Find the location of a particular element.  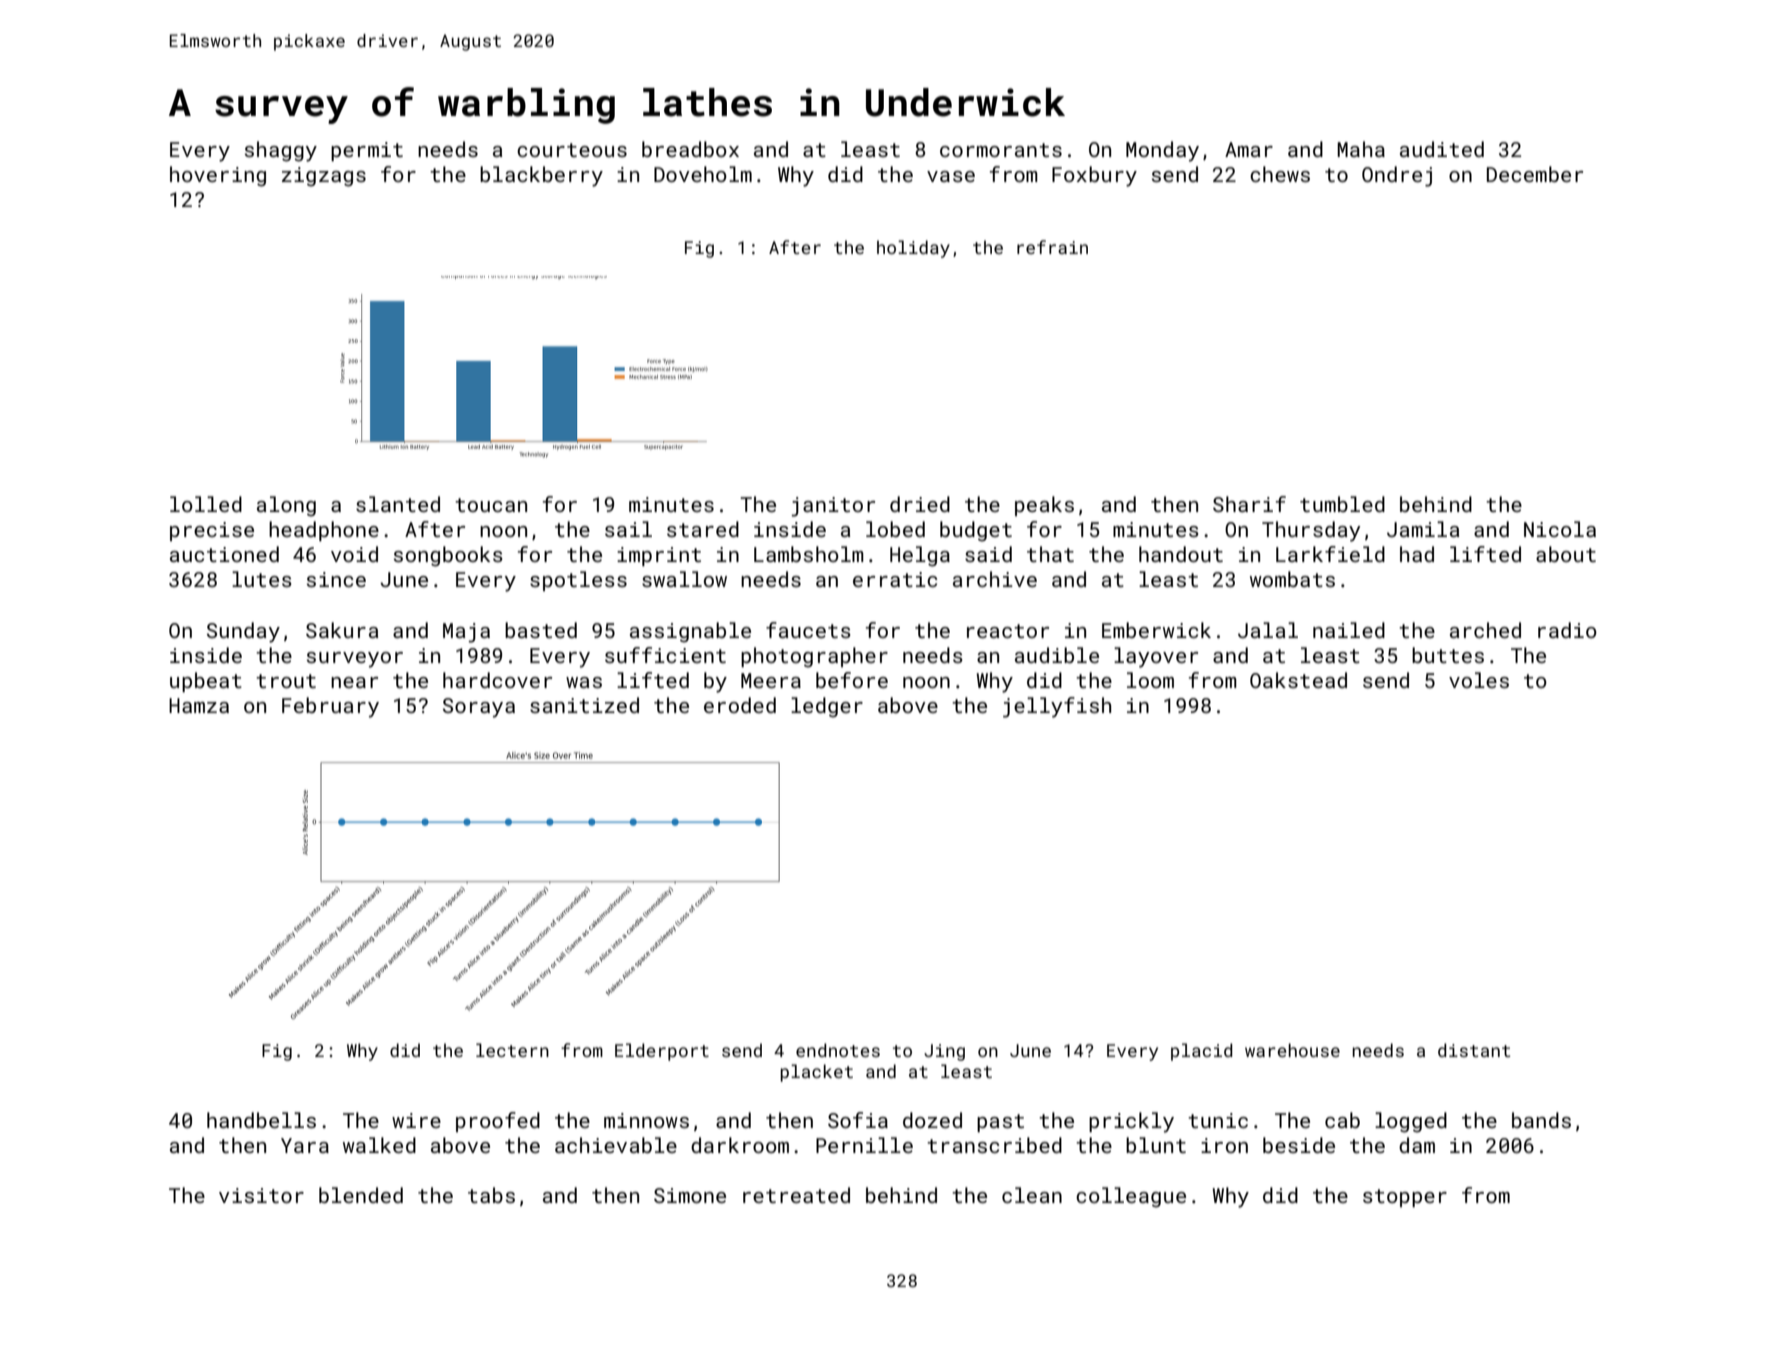

audited is located at coordinates (1442, 149).
